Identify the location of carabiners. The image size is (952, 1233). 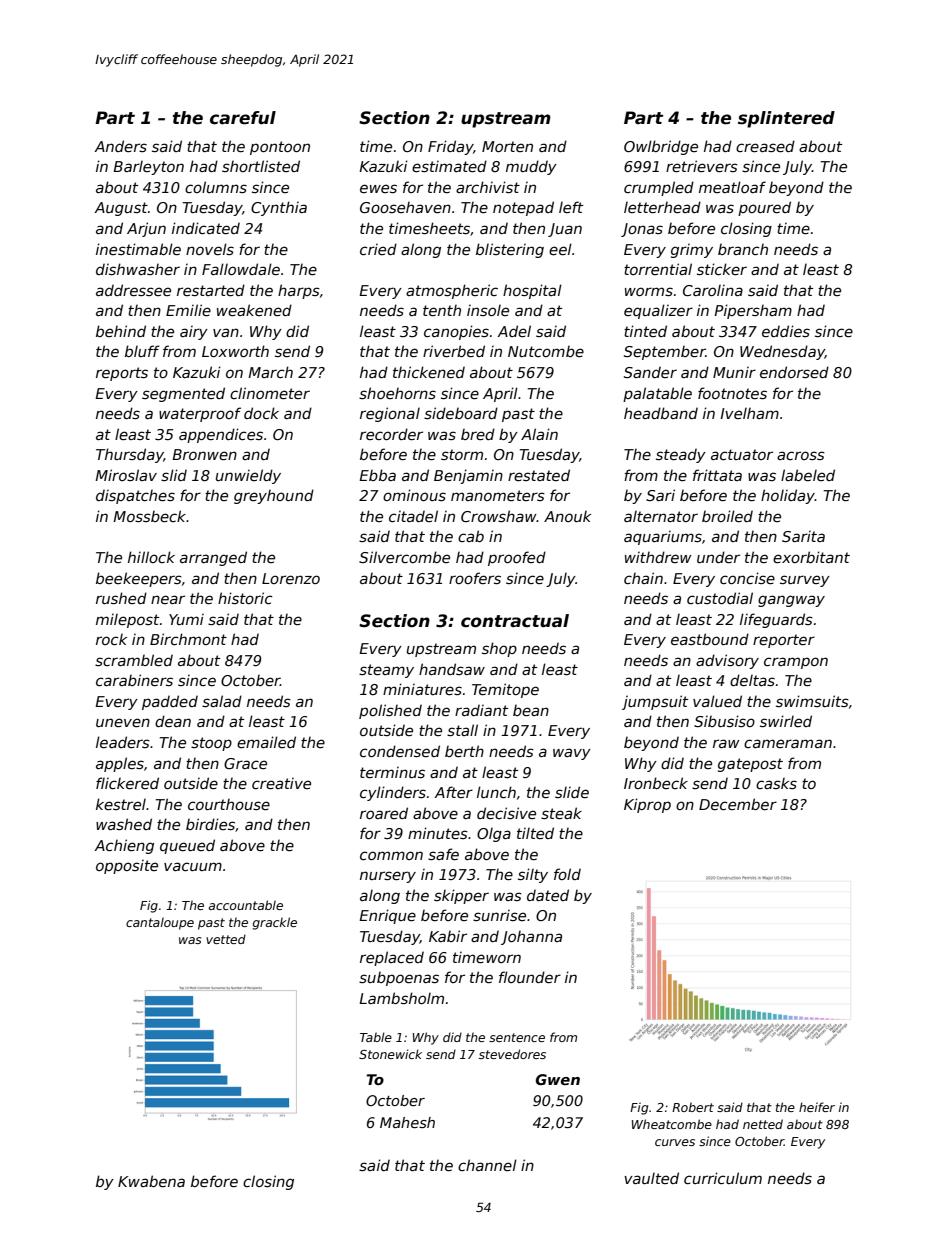
(134, 680).
